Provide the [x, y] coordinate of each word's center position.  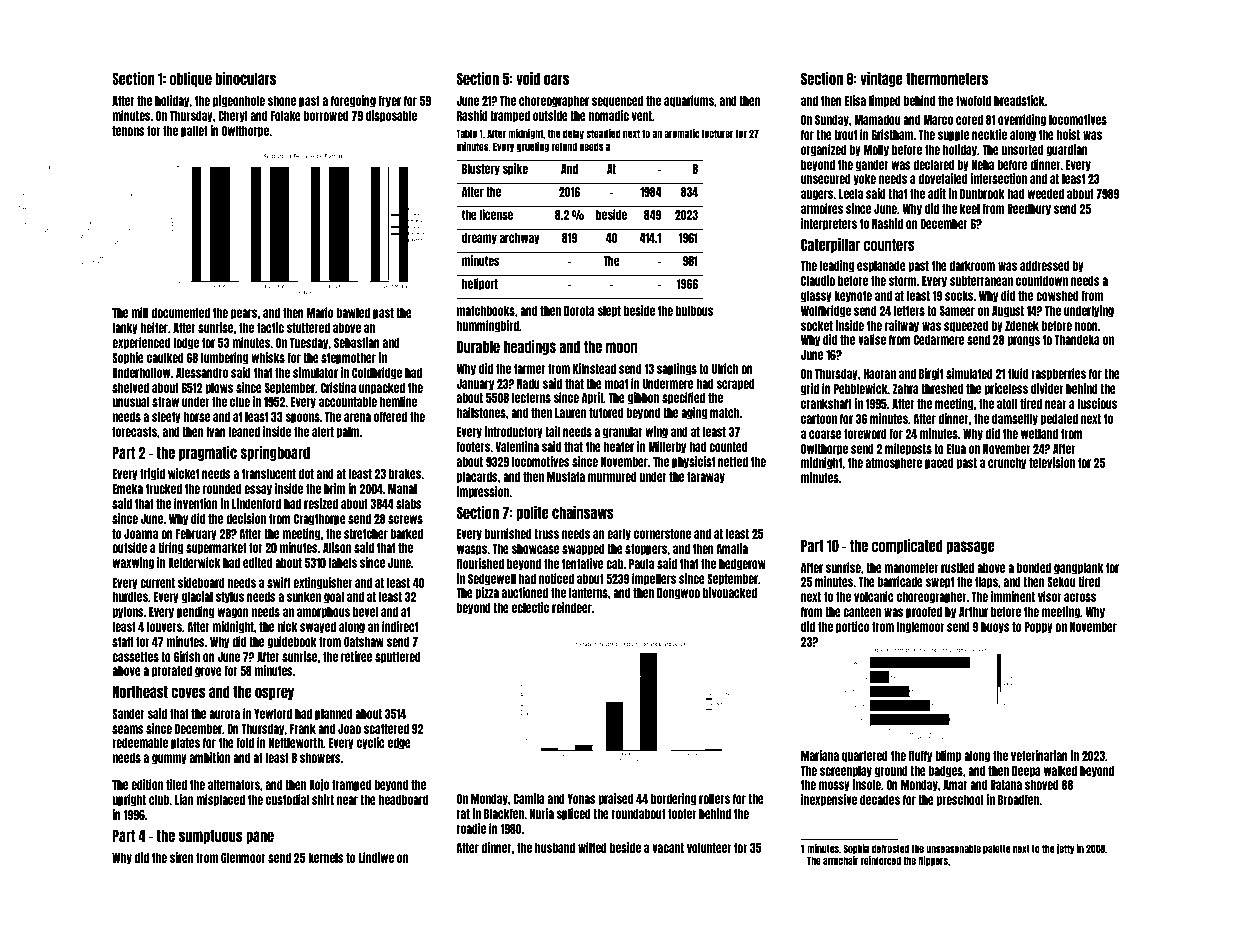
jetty [1066, 849]
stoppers [646, 550]
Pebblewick [861, 388]
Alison [337, 547]
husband [555, 848]
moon [621, 347]
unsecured [826, 179]
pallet [194, 132]
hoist [1068, 134]
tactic [270, 327]
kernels [326, 858]
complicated [907, 546]
